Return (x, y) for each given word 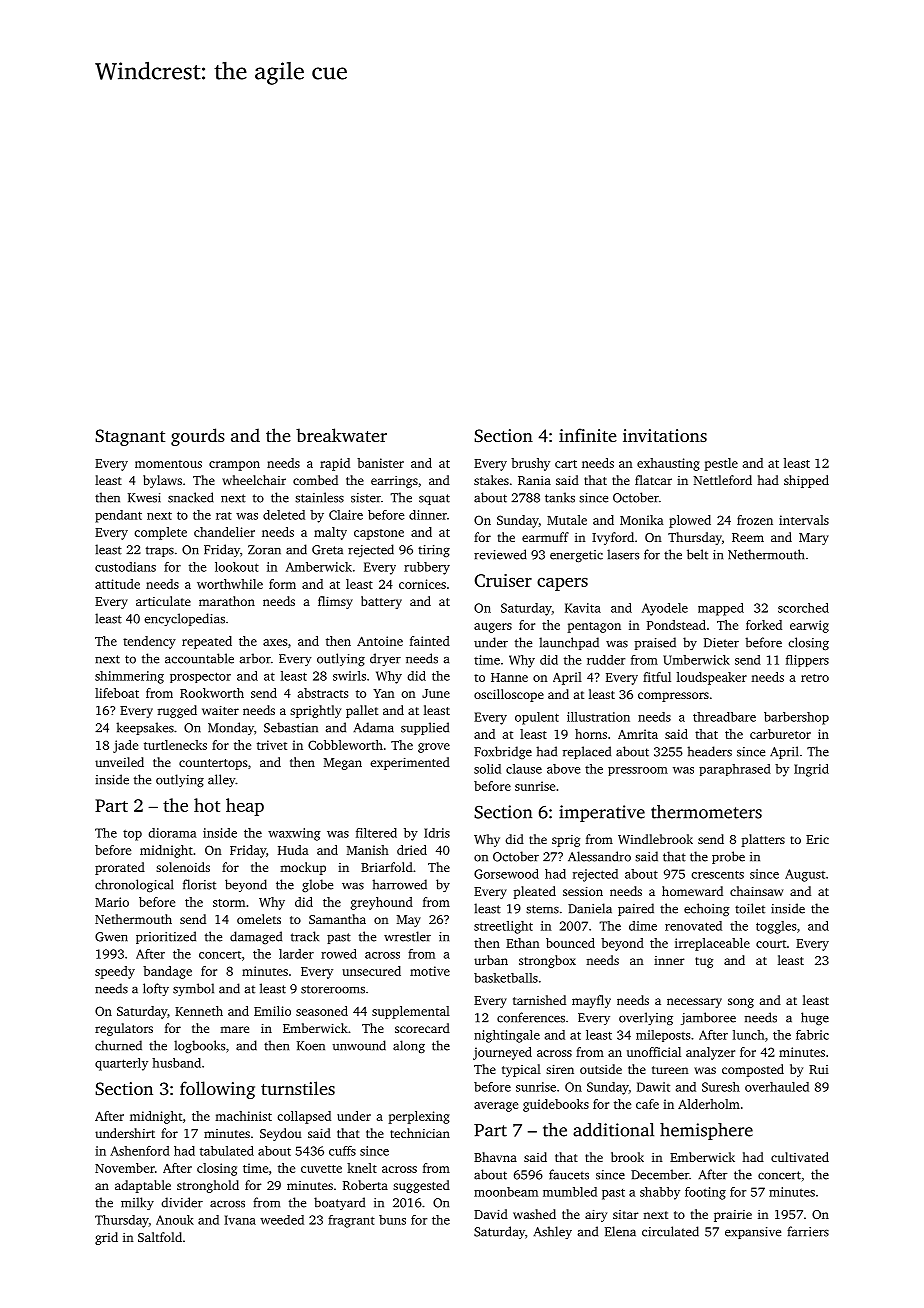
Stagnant (130, 437)
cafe (647, 1104)
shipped (806, 481)
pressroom (638, 771)
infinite (588, 435)
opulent (537, 718)
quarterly (121, 1064)
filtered (376, 833)
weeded (282, 1220)
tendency (149, 642)
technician (420, 1133)
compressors (673, 697)
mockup (303, 868)
